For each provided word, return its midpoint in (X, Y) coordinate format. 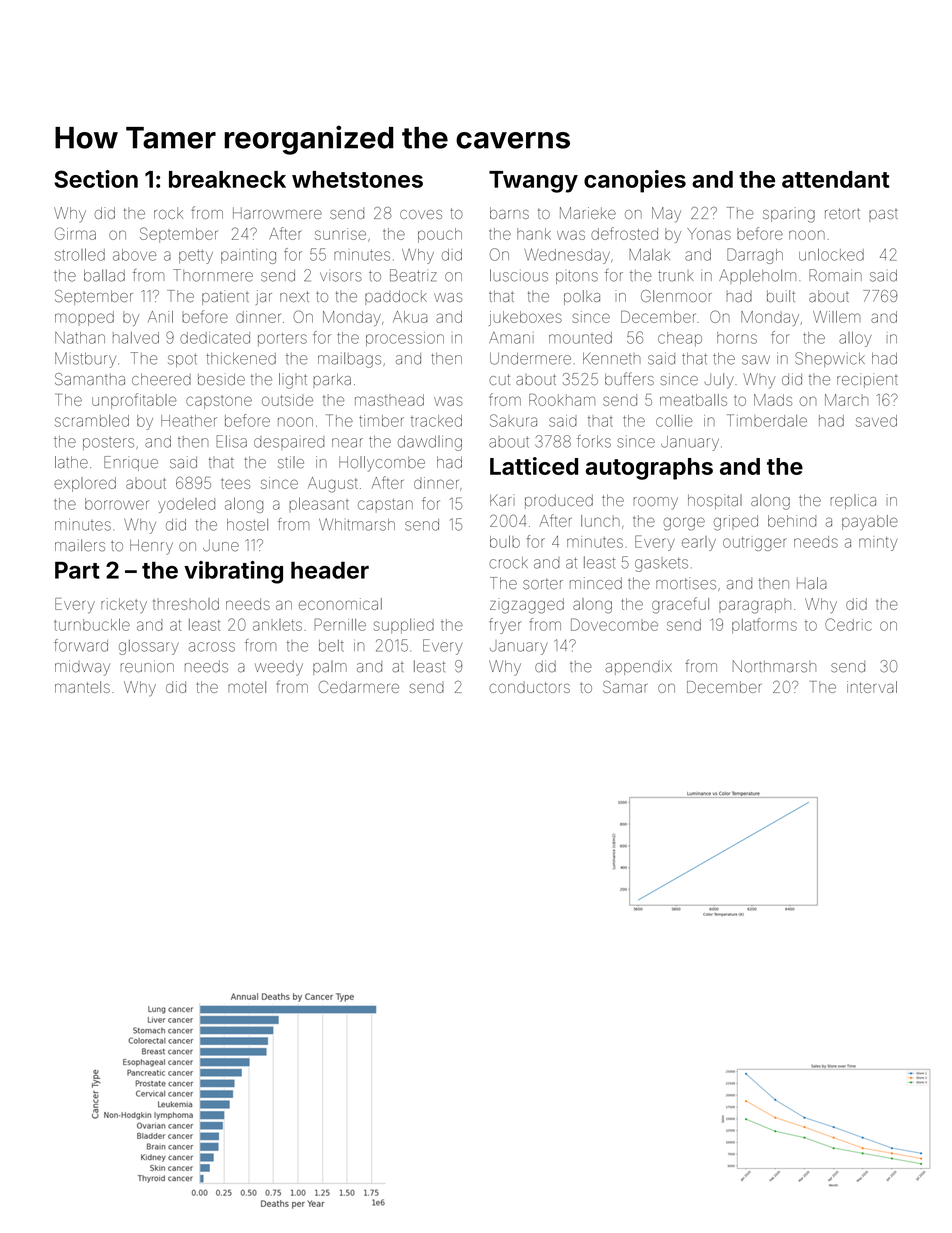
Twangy (533, 182)
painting (248, 256)
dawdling (430, 443)
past (883, 215)
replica (853, 501)
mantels (82, 687)
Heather (189, 421)
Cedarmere (359, 687)
